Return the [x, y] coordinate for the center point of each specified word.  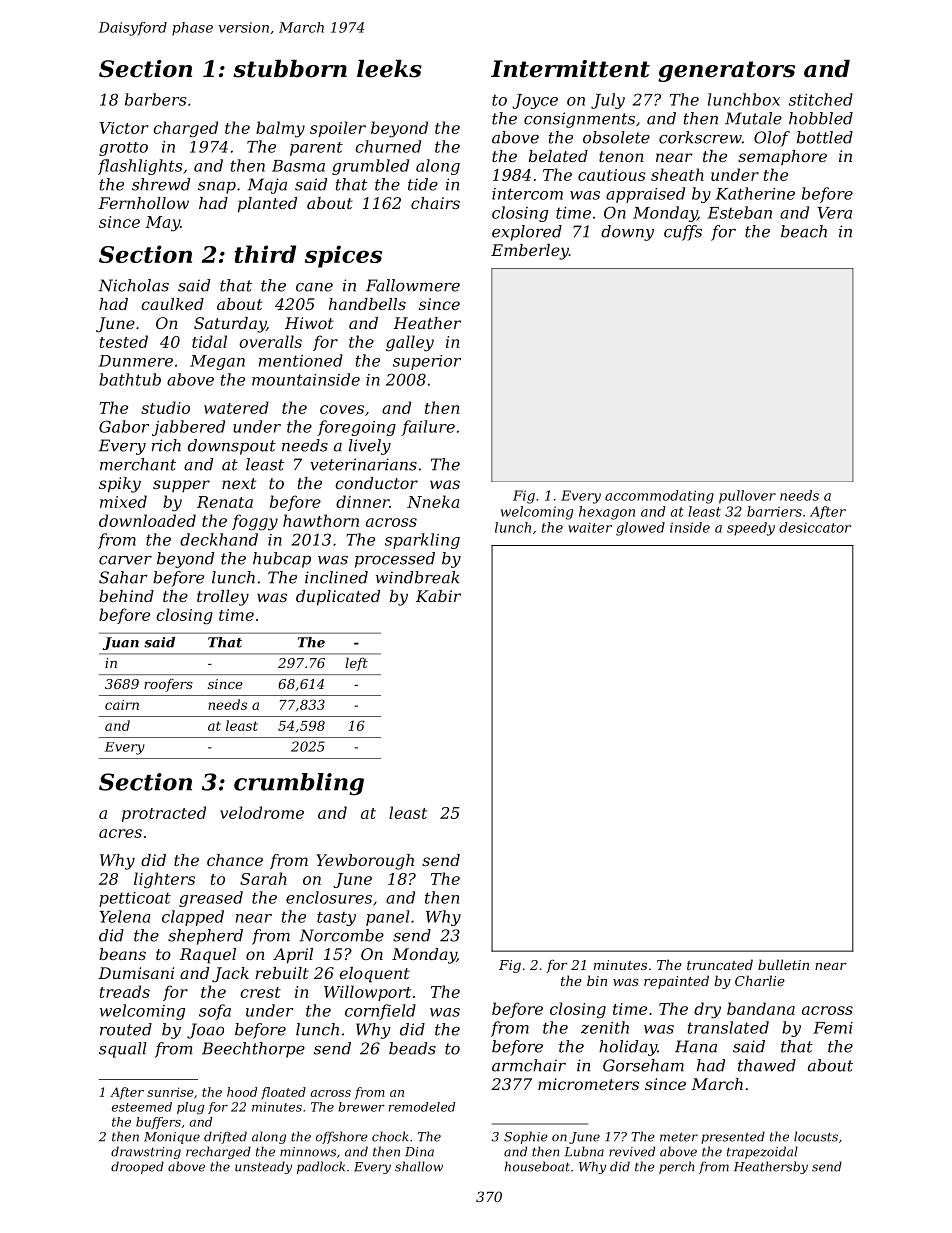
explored [527, 233]
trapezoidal [762, 1152]
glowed [640, 529]
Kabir [438, 596]
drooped [137, 1167]
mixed [123, 501]
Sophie [526, 1137]
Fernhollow [143, 203]
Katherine [755, 193]
